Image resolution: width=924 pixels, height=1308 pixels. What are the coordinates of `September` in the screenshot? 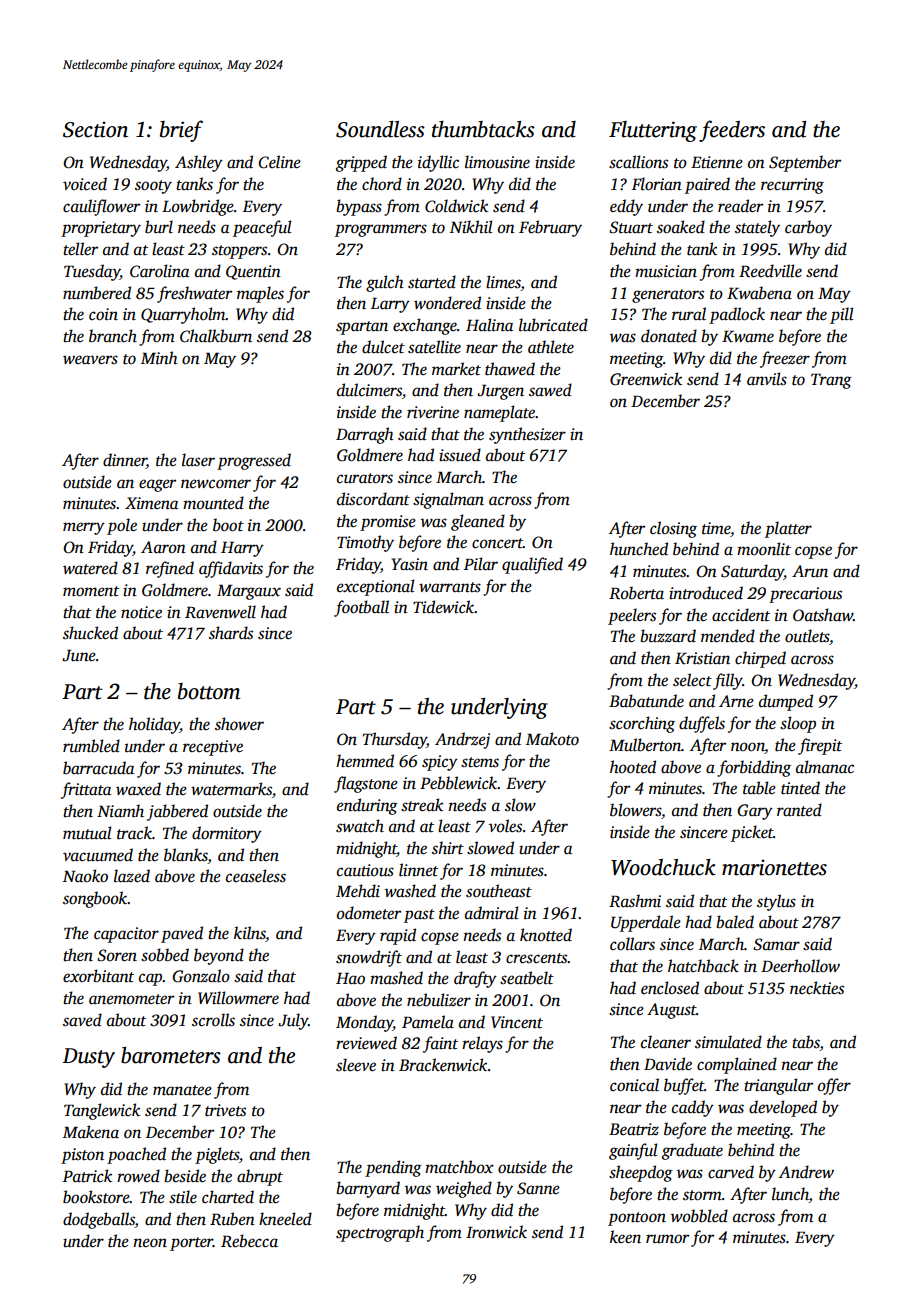 It's located at (805, 163).
